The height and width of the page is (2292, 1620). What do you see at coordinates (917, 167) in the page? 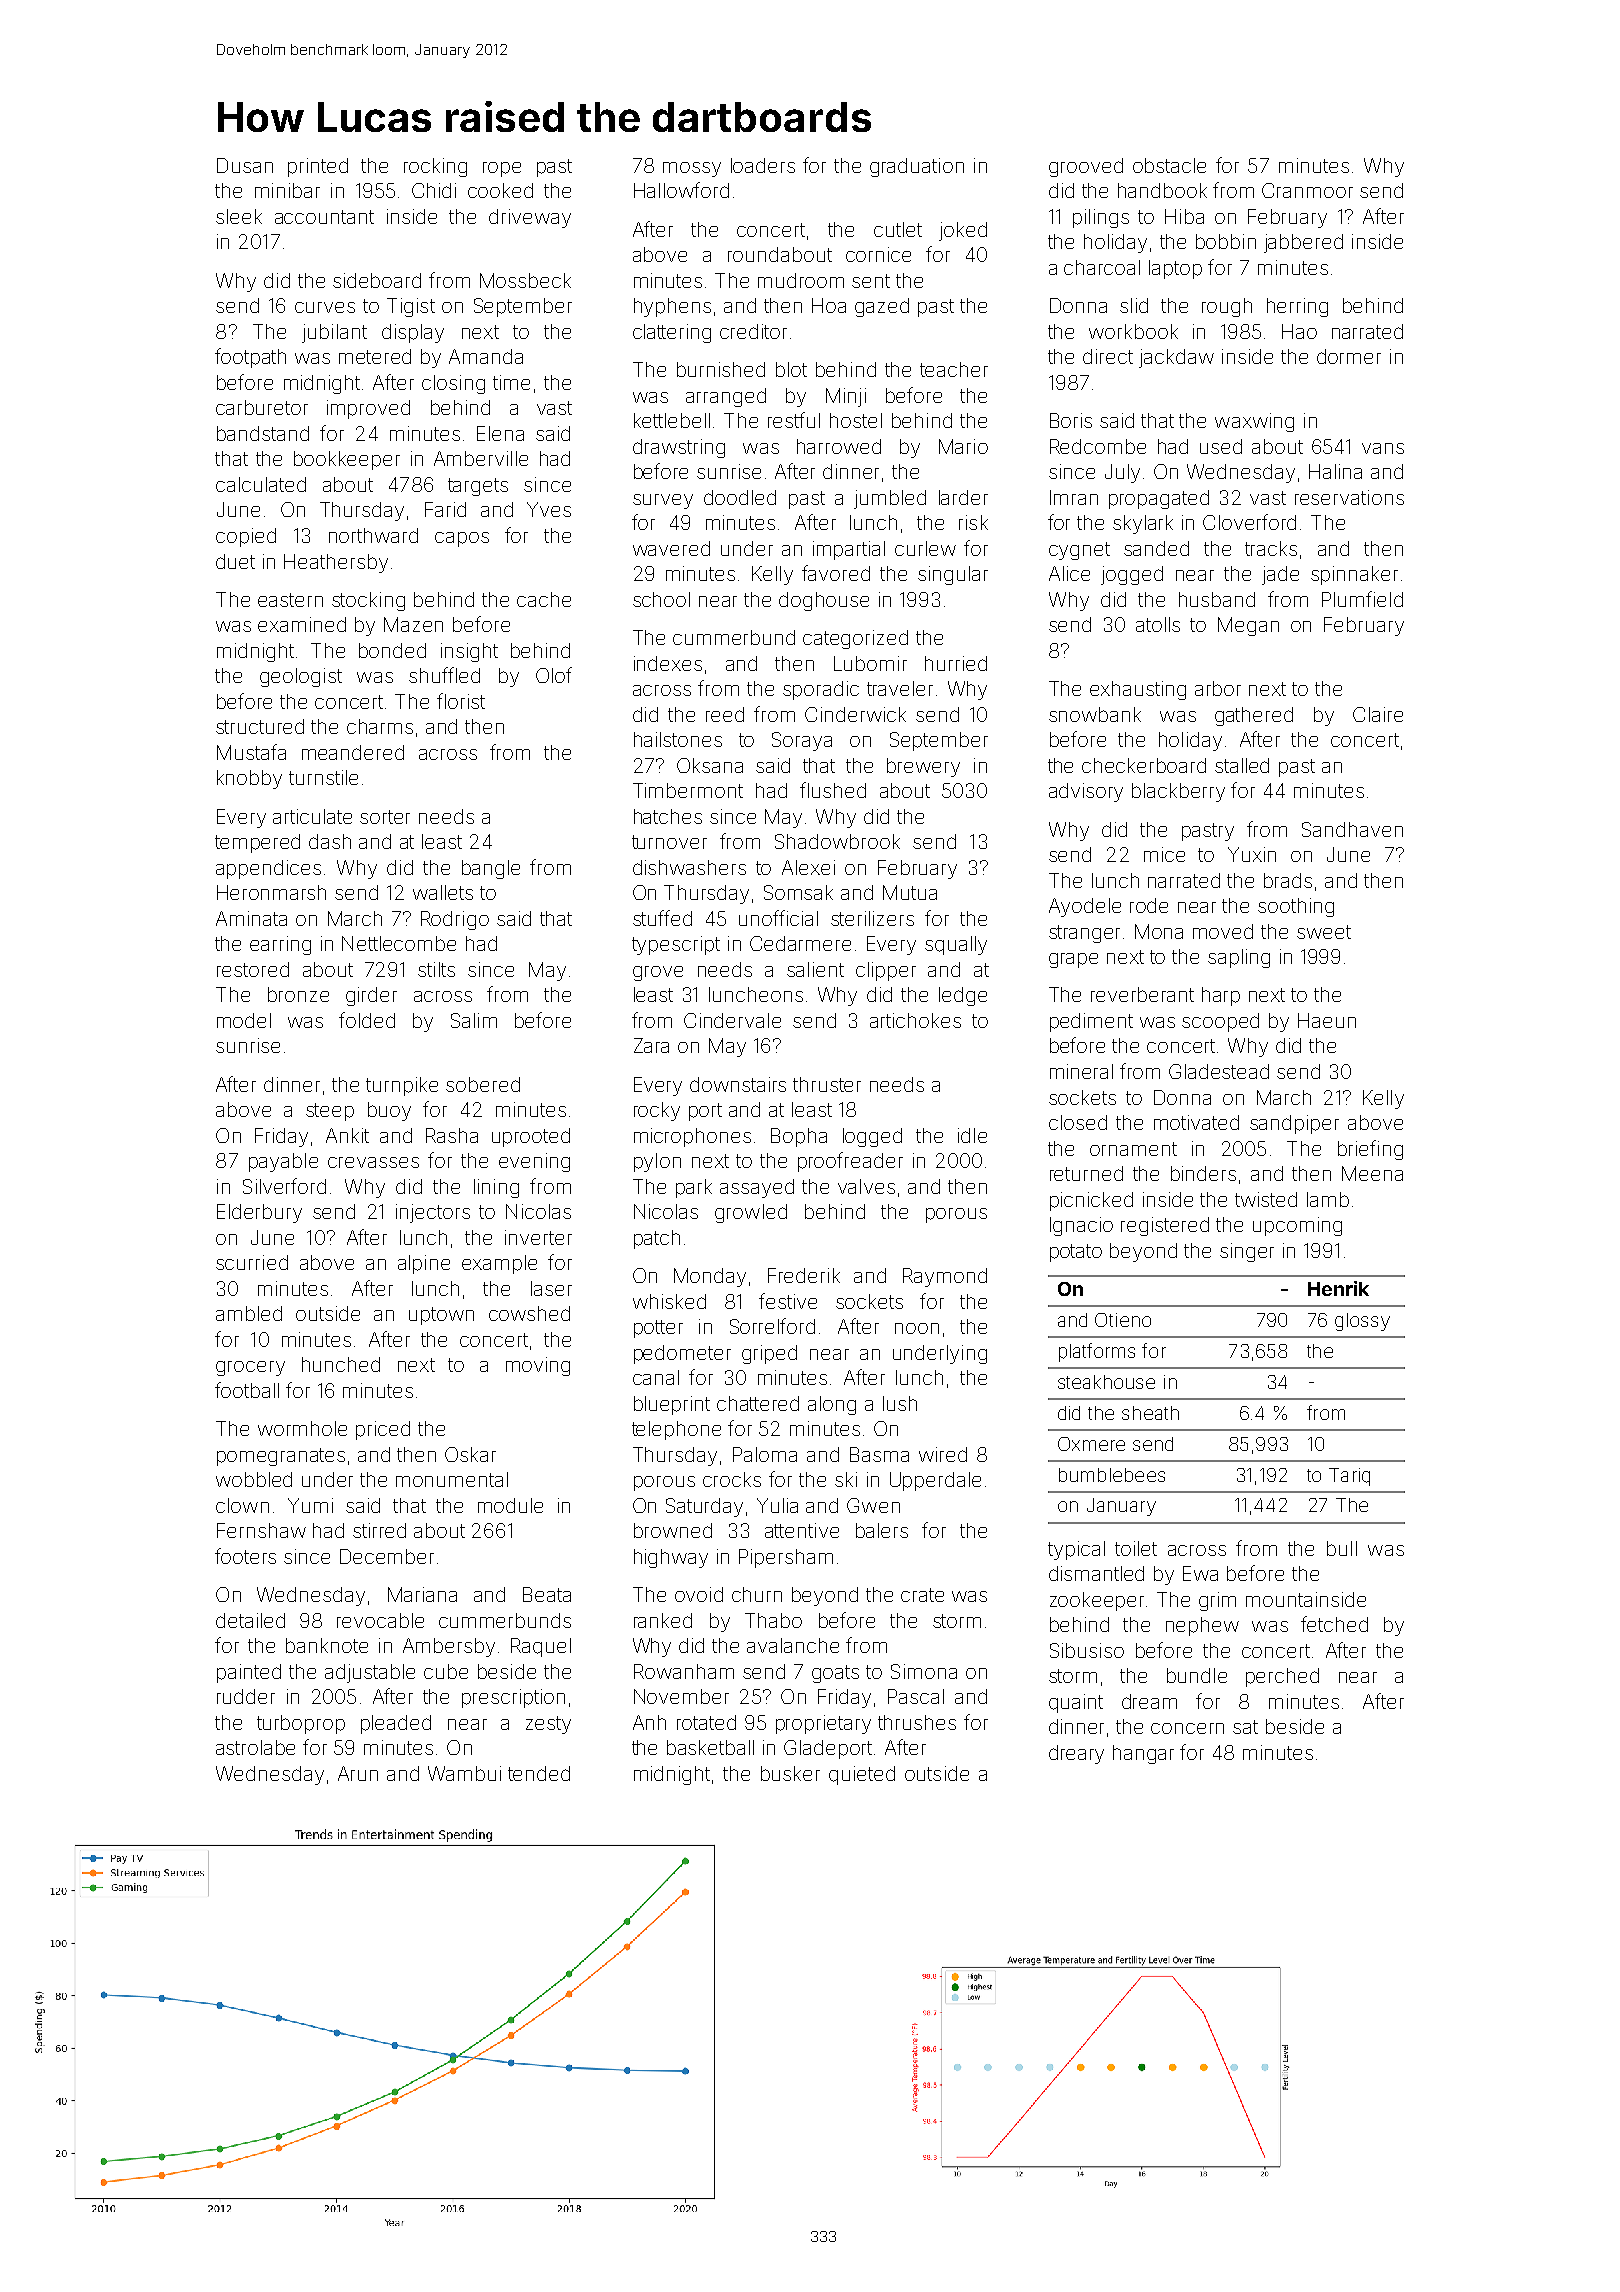
I see `graduation` at bounding box center [917, 167].
